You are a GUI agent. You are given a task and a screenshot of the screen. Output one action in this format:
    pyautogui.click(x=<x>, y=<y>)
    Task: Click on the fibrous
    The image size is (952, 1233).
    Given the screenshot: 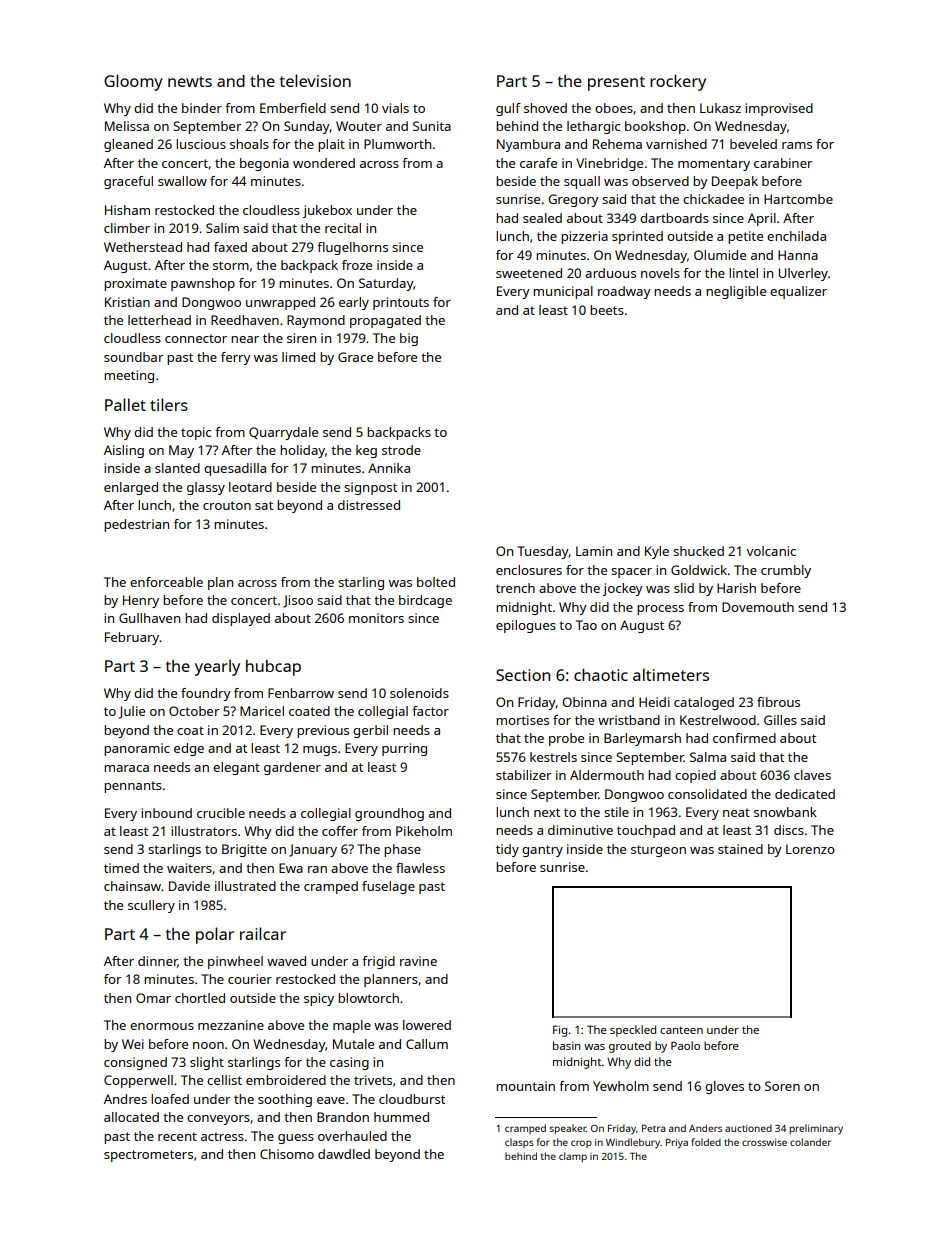 What is the action you would take?
    pyautogui.click(x=778, y=702)
